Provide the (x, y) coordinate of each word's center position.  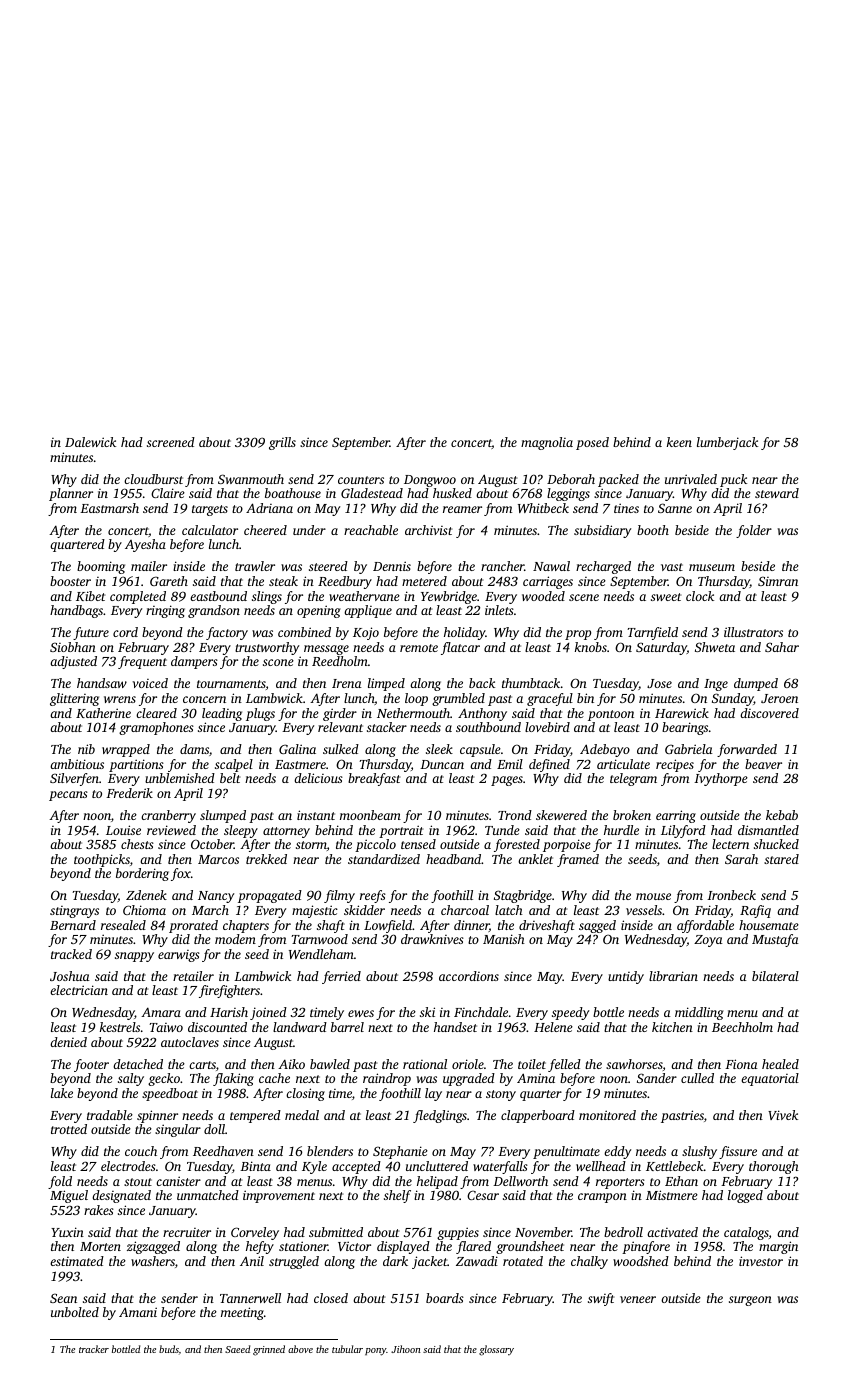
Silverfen (74, 779)
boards (445, 1298)
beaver (763, 764)
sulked (341, 749)
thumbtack (531, 683)
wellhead (601, 1166)
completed (138, 597)
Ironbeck (731, 895)
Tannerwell (250, 1298)
